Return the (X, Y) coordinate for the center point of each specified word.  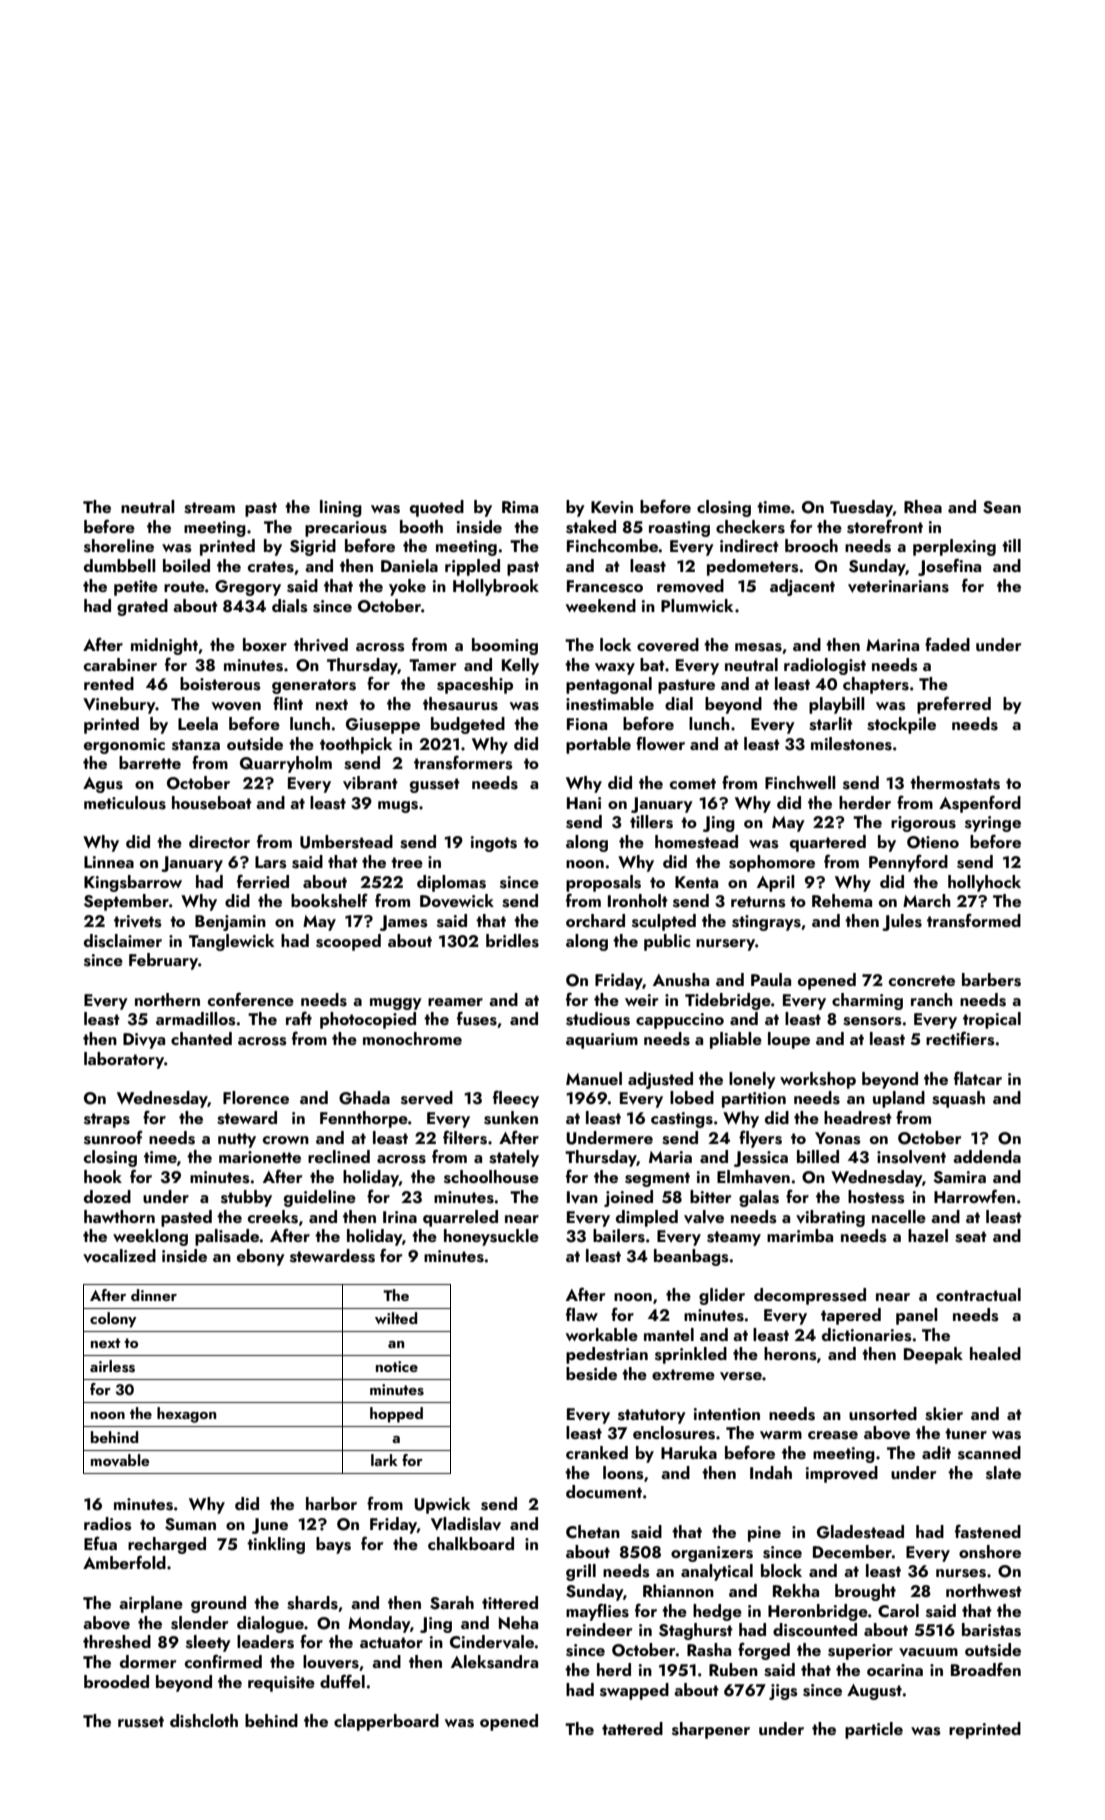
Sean (1002, 507)
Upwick (442, 1505)
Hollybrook (496, 587)
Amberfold (124, 1562)
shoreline (119, 546)
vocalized (119, 1256)
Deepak (933, 1355)
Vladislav (466, 1524)
